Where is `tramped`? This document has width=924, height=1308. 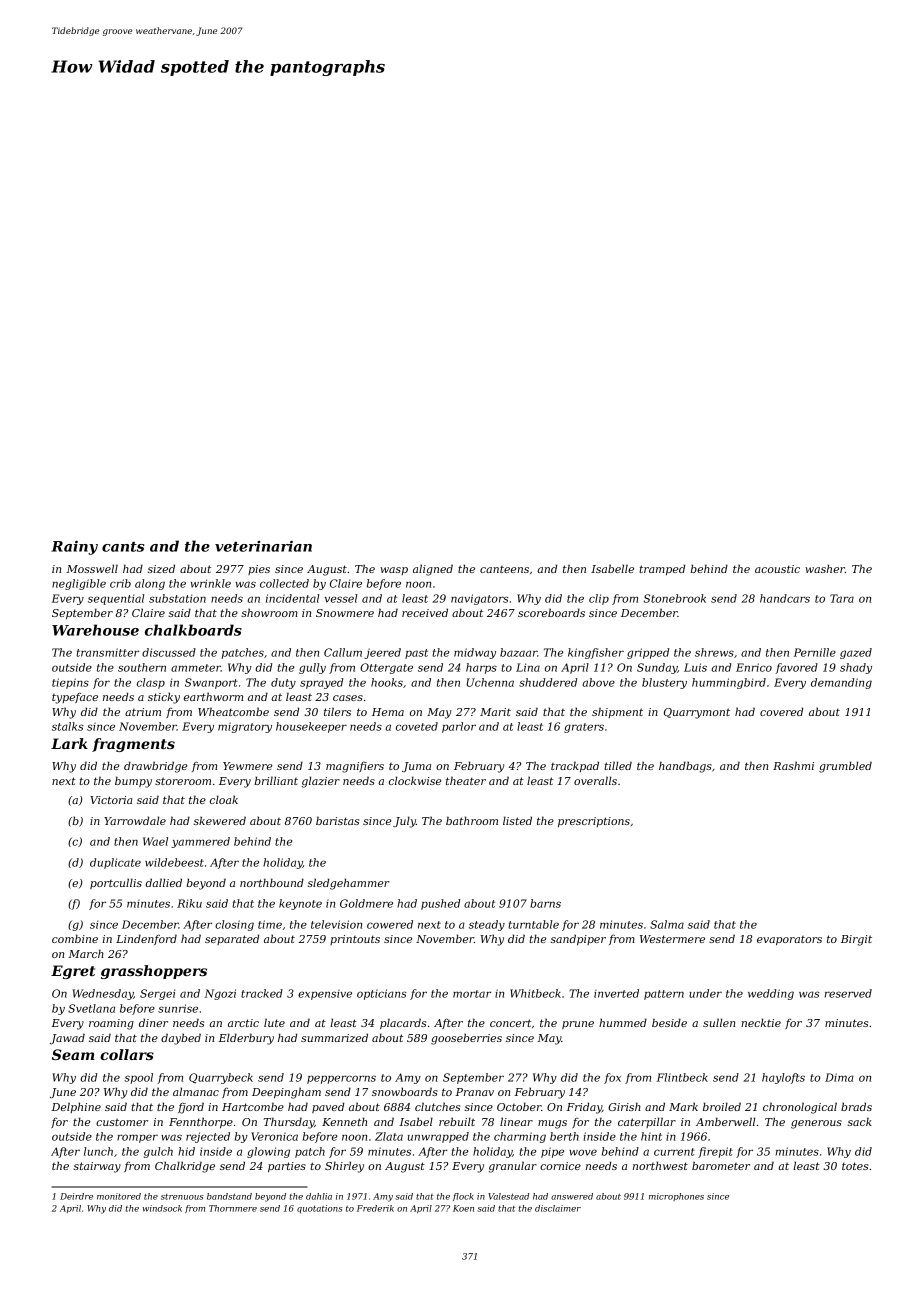
tramped is located at coordinates (662, 569).
